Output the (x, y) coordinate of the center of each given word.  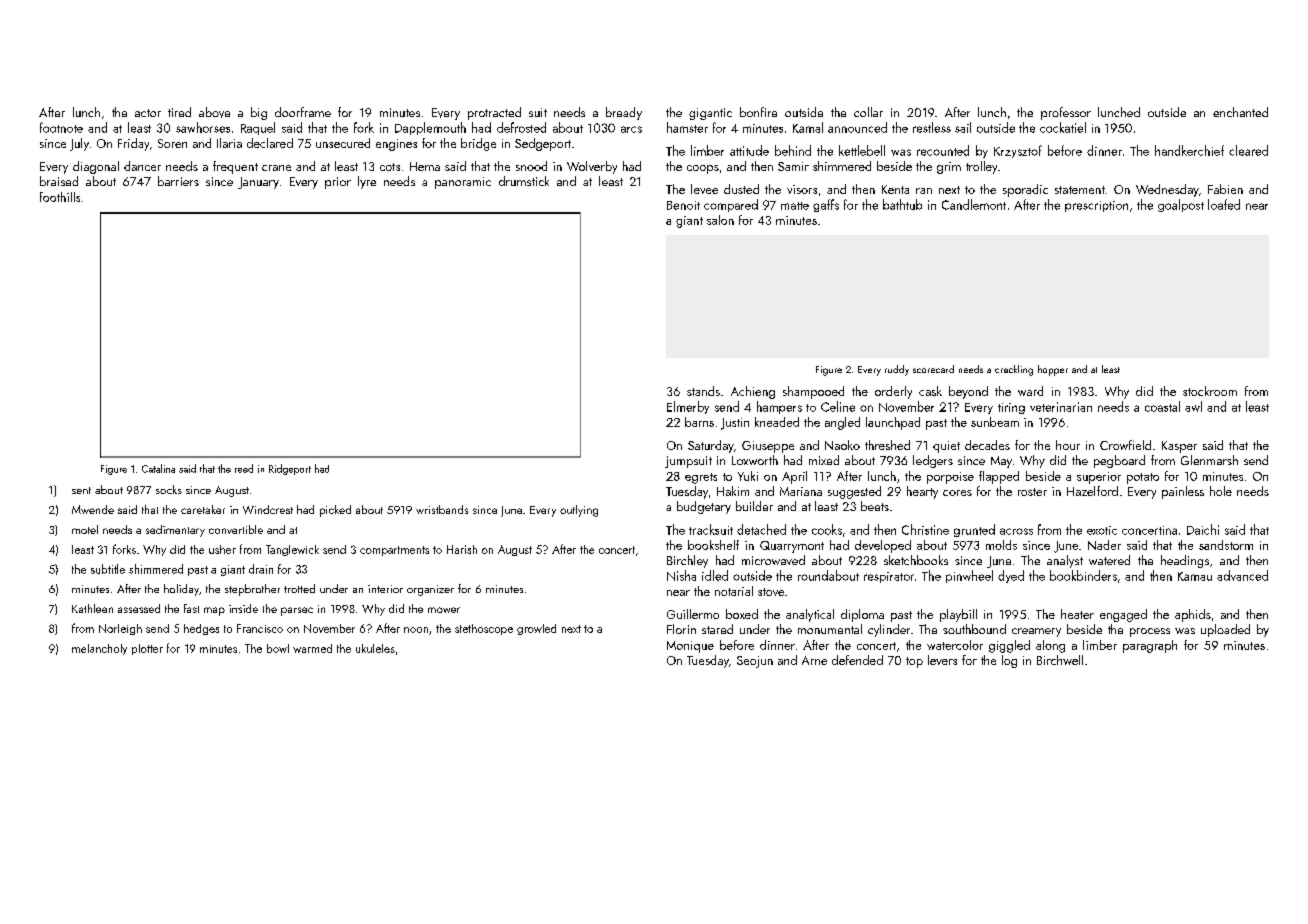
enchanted (1240, 112)
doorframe (303, 112)
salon (720, 220)
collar (868, 112)
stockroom (1210, 391)
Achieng (753, 392)
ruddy (897, 370)
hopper (1053, 370)
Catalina (158, 468)
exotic (1102, 530)
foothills (60, 197)
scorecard (933, 369)
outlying (579, 511)
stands (703, 391)
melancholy (99, 649)
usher (222, 549)
